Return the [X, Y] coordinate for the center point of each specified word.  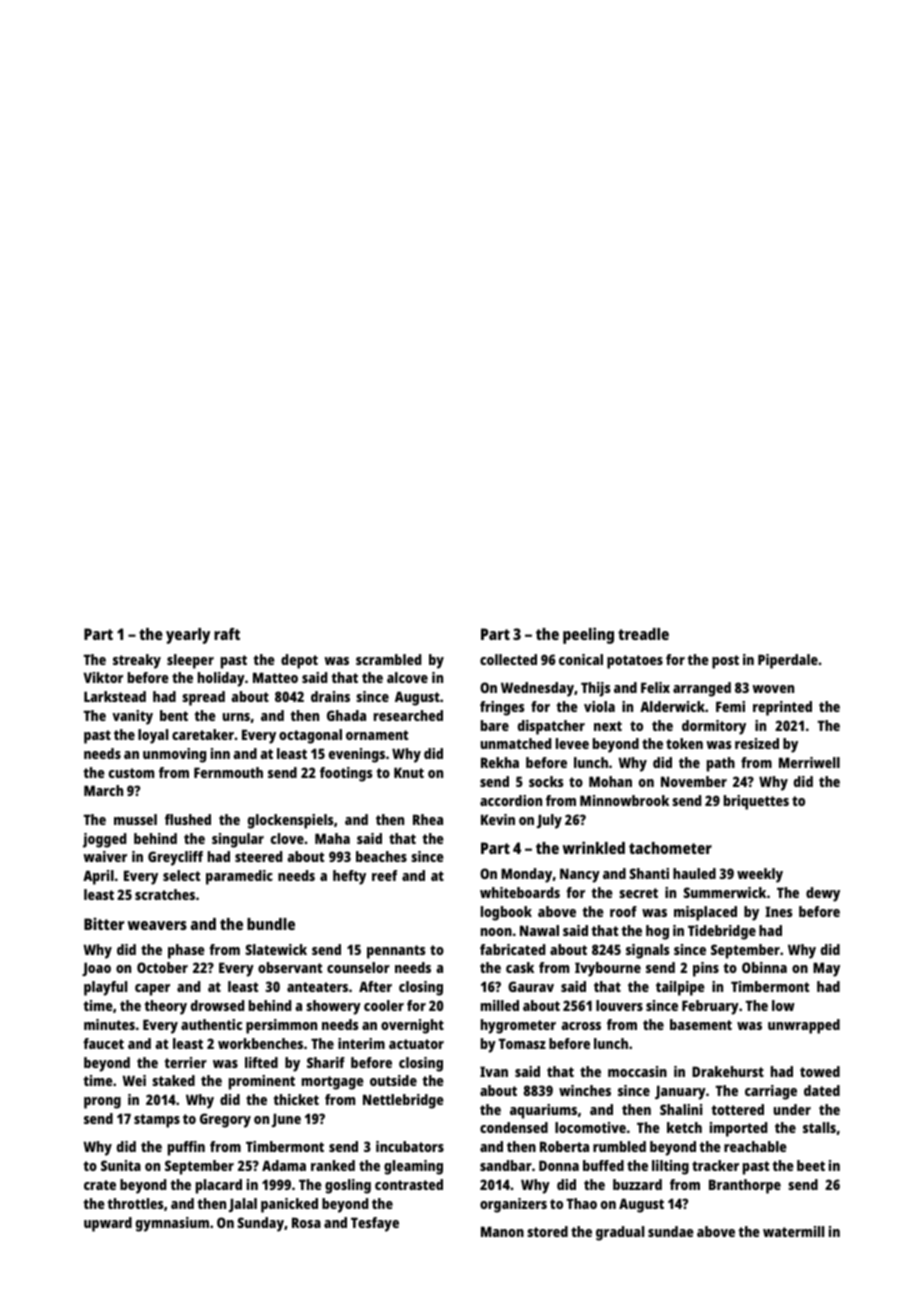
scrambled [388, 659]
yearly [188, 636]
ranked [333, 1165]
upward [108, 1224]
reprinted [782, 708]
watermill [793, 1231]
